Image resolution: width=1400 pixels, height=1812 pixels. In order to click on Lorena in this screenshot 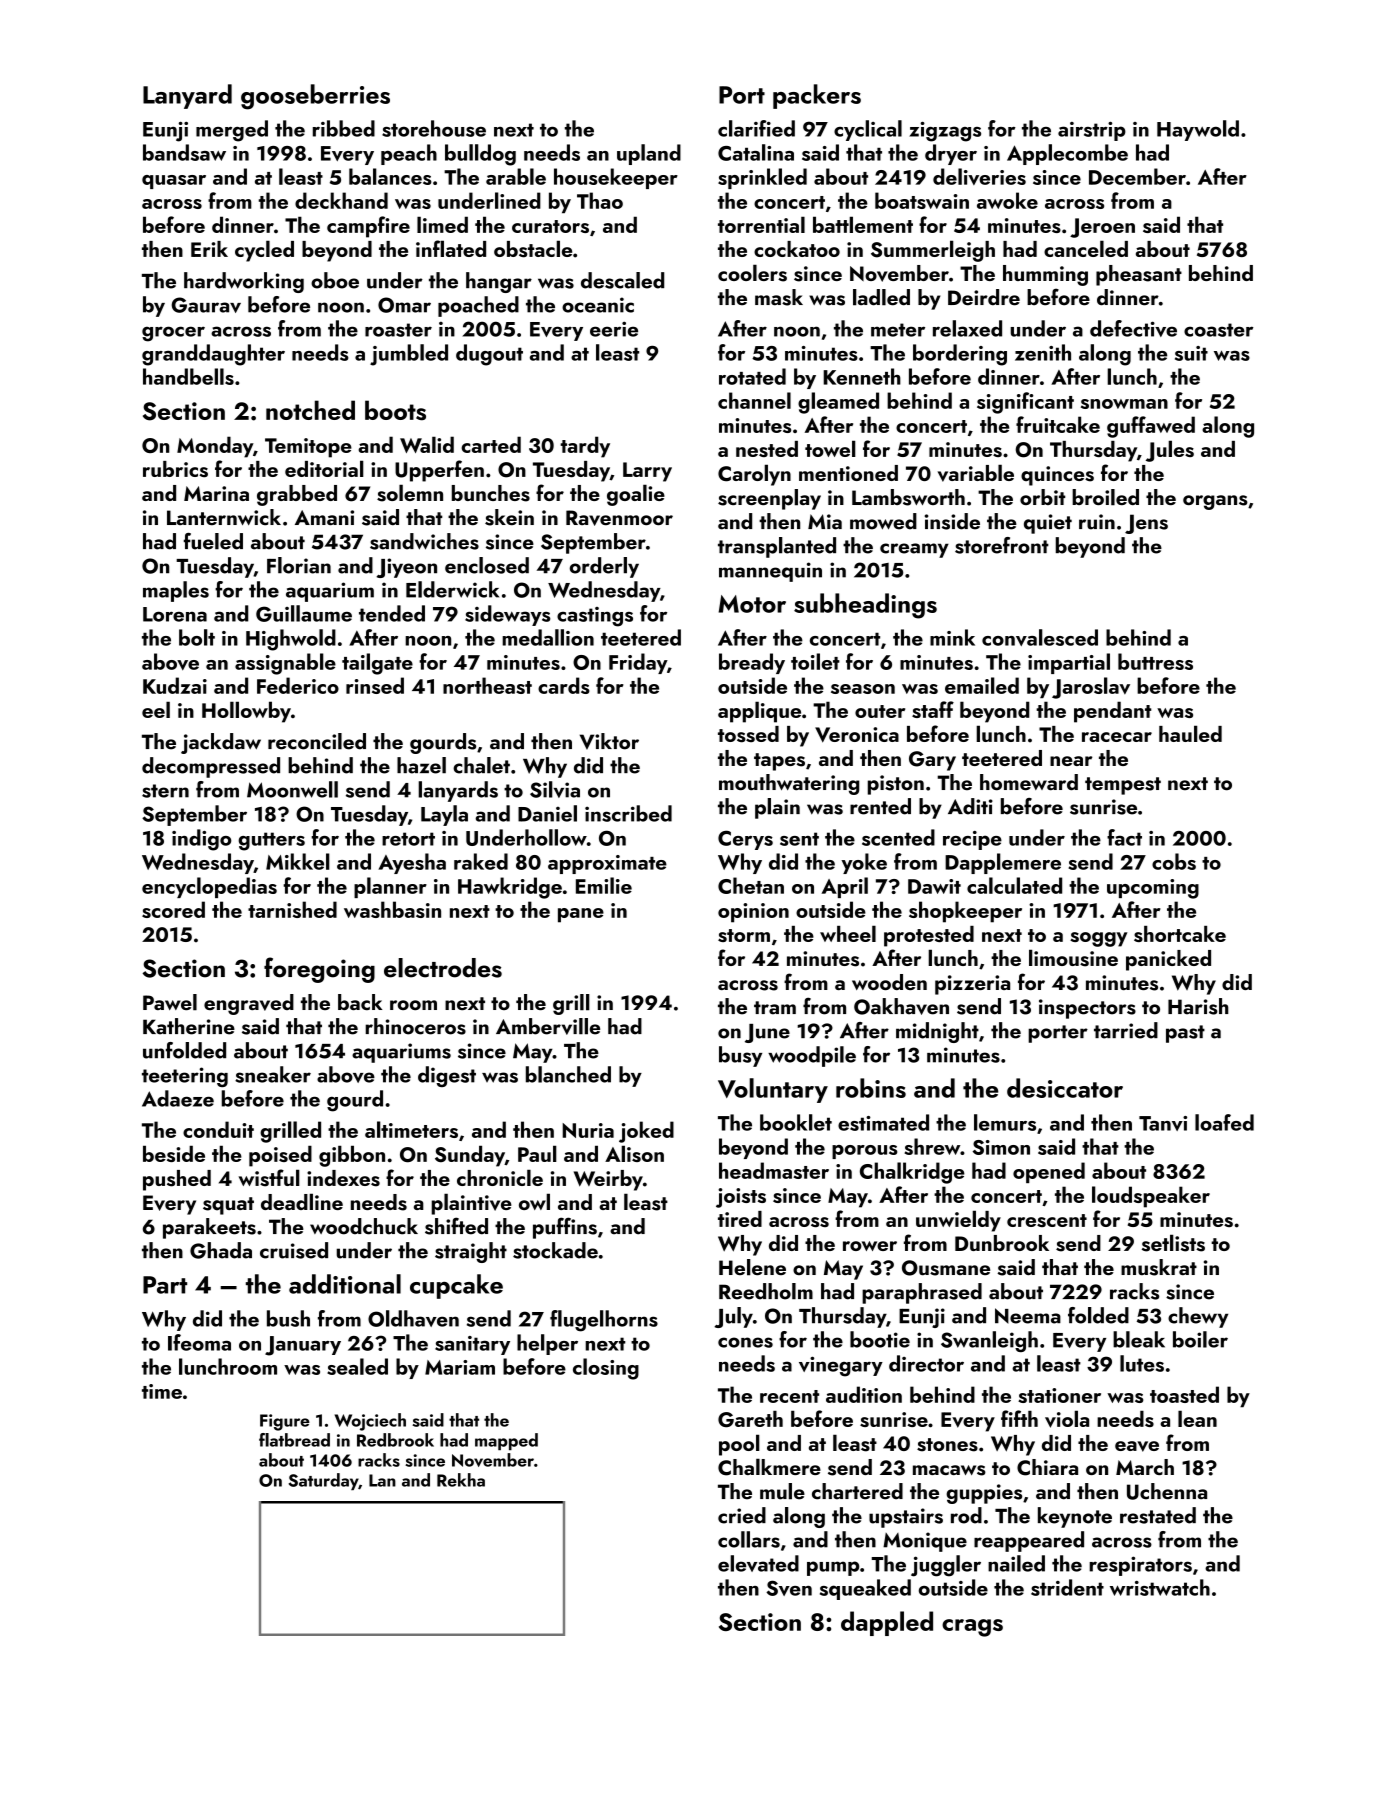, I will do `click(175, 614)`.
